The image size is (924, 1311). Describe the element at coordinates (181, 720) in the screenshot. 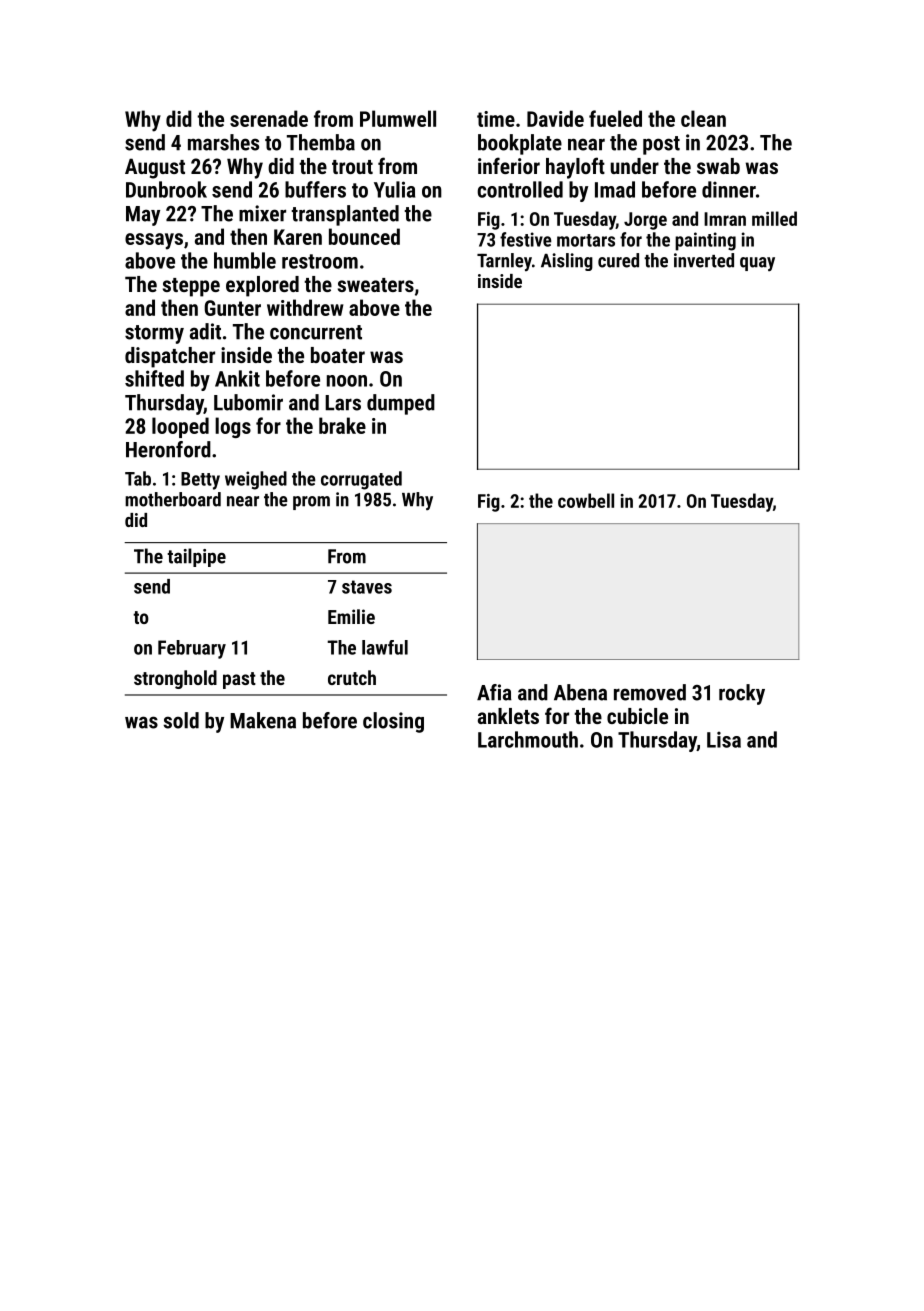

I see `sold` at that location.
